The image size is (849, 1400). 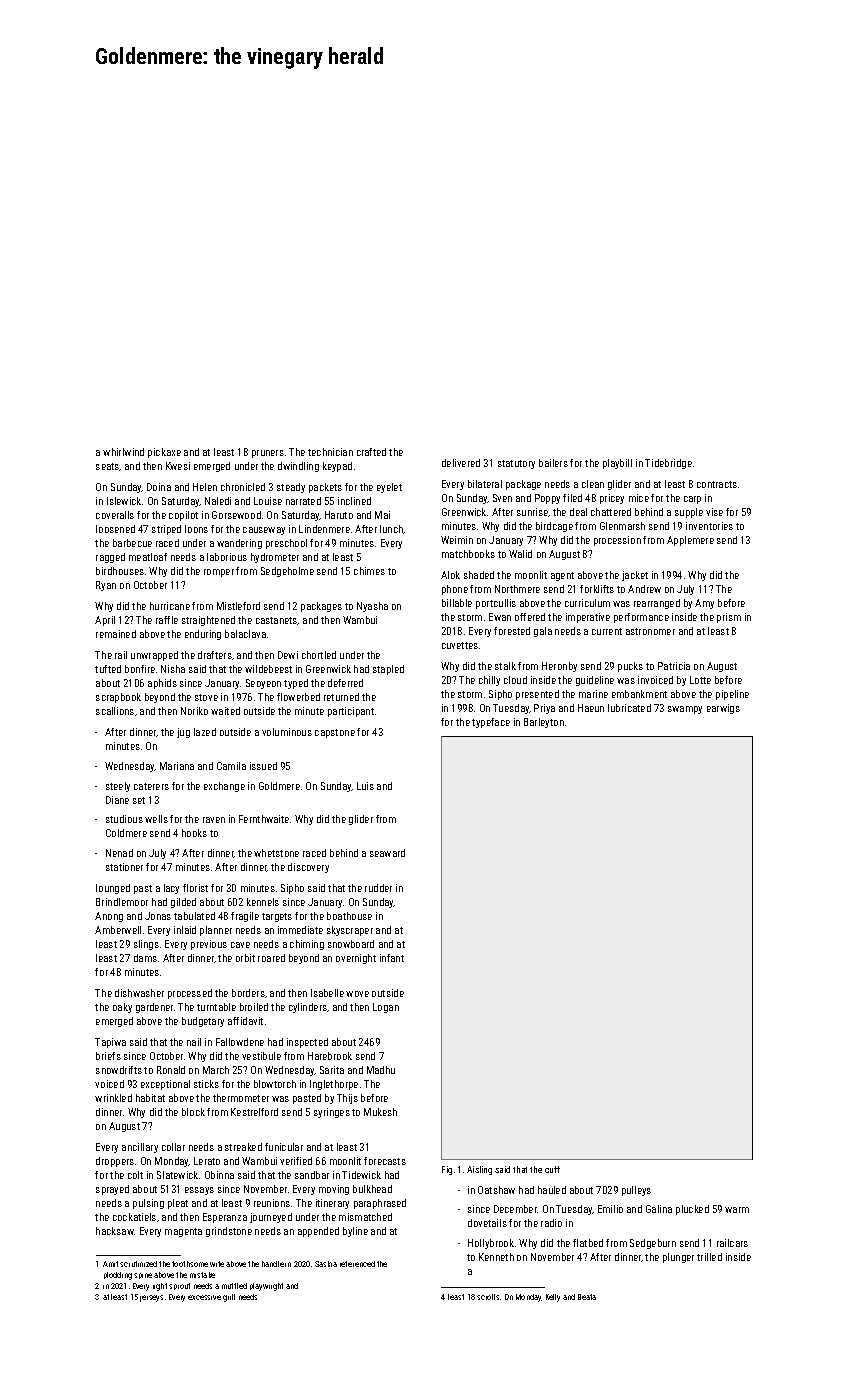 What do you see at coordinates (709, 1257) in the screenshot?
I see `trilled` at bounding box center [709, 1257].
